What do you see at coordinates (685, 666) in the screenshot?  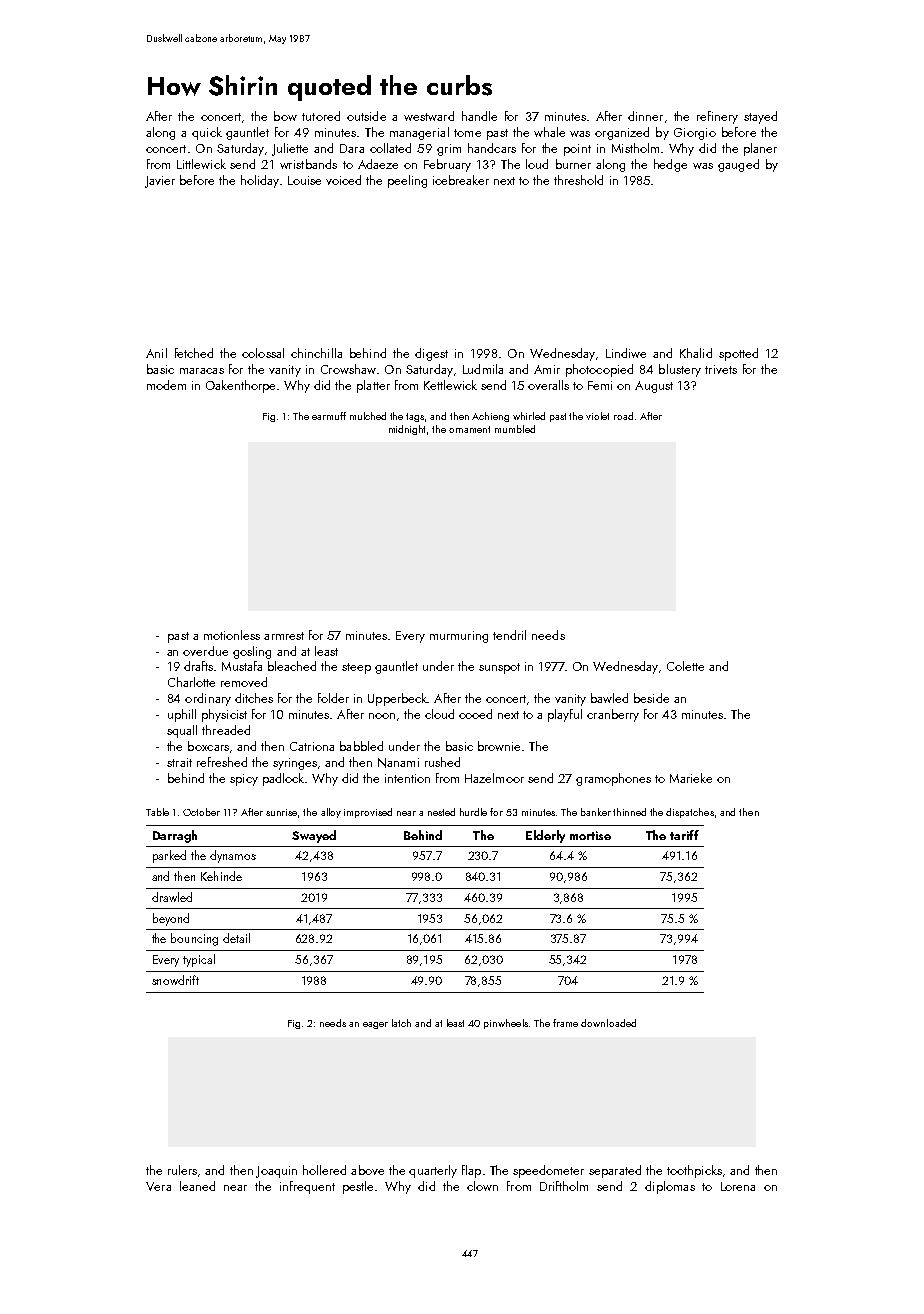 I see `Colette` at bounding box center [685, 666].
